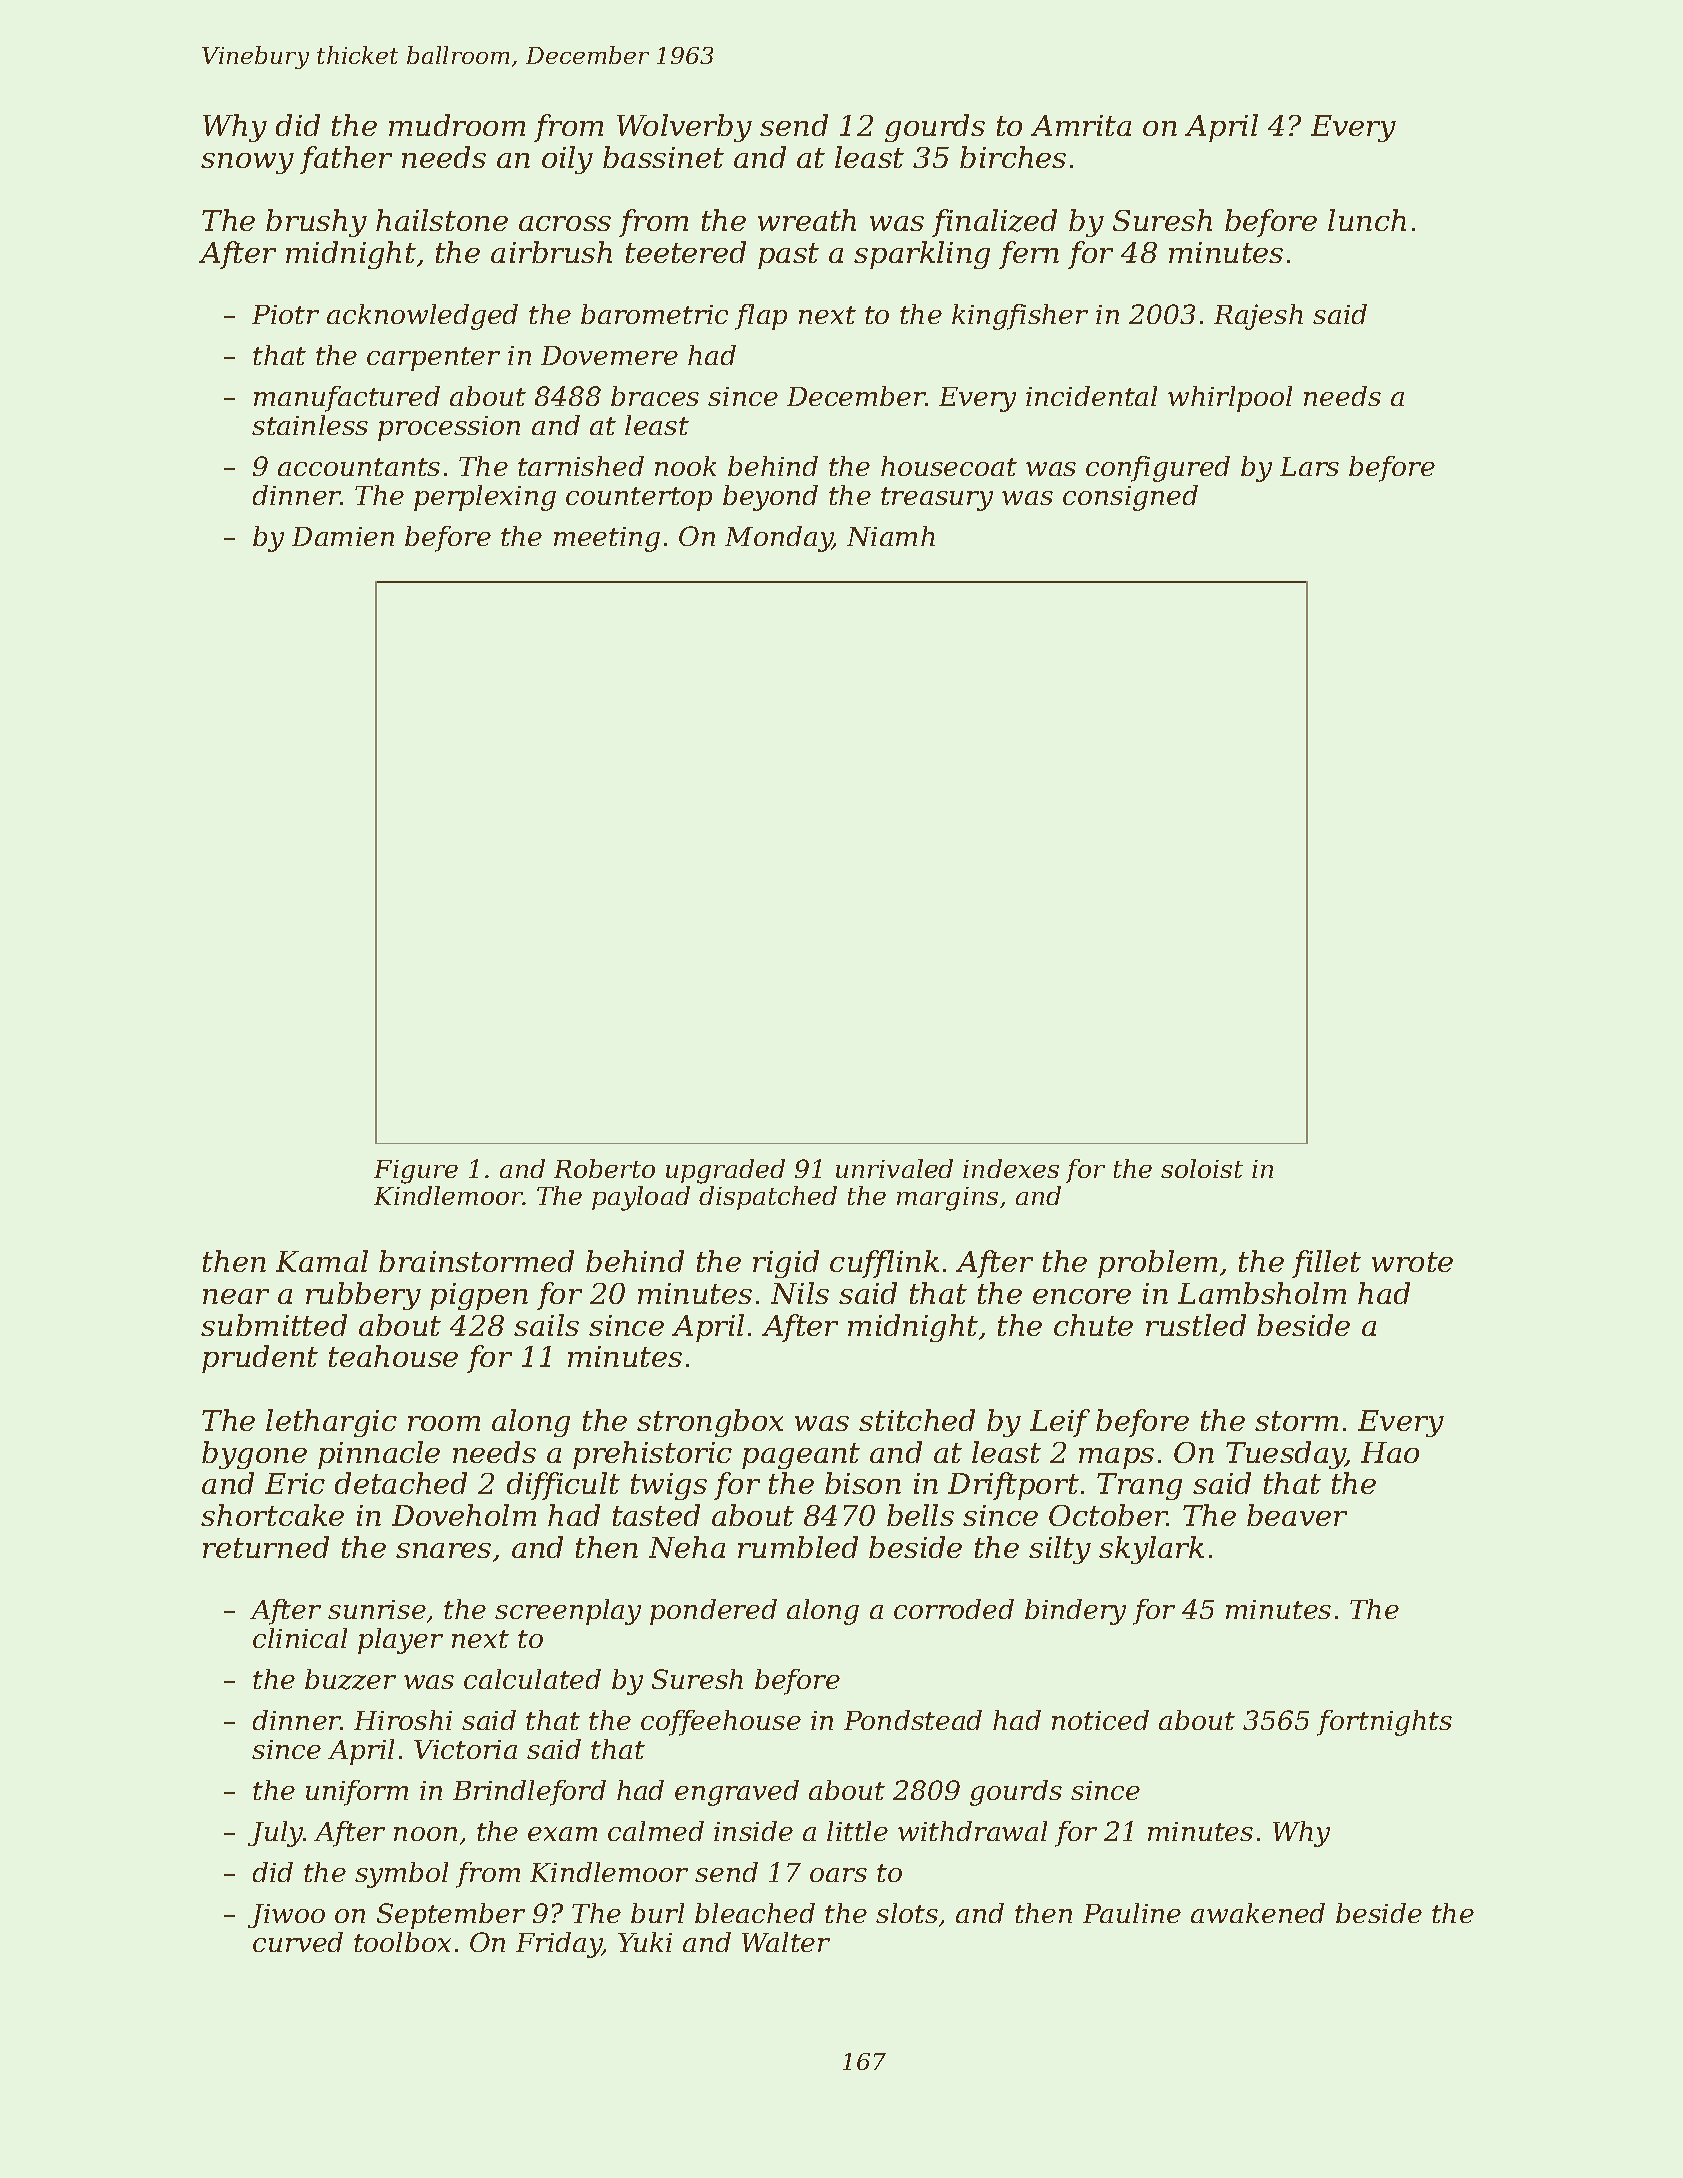  What do you see at coordinates (322, 1261) in the document?
I see `Kamal` at bounding box center [322, 1261].
